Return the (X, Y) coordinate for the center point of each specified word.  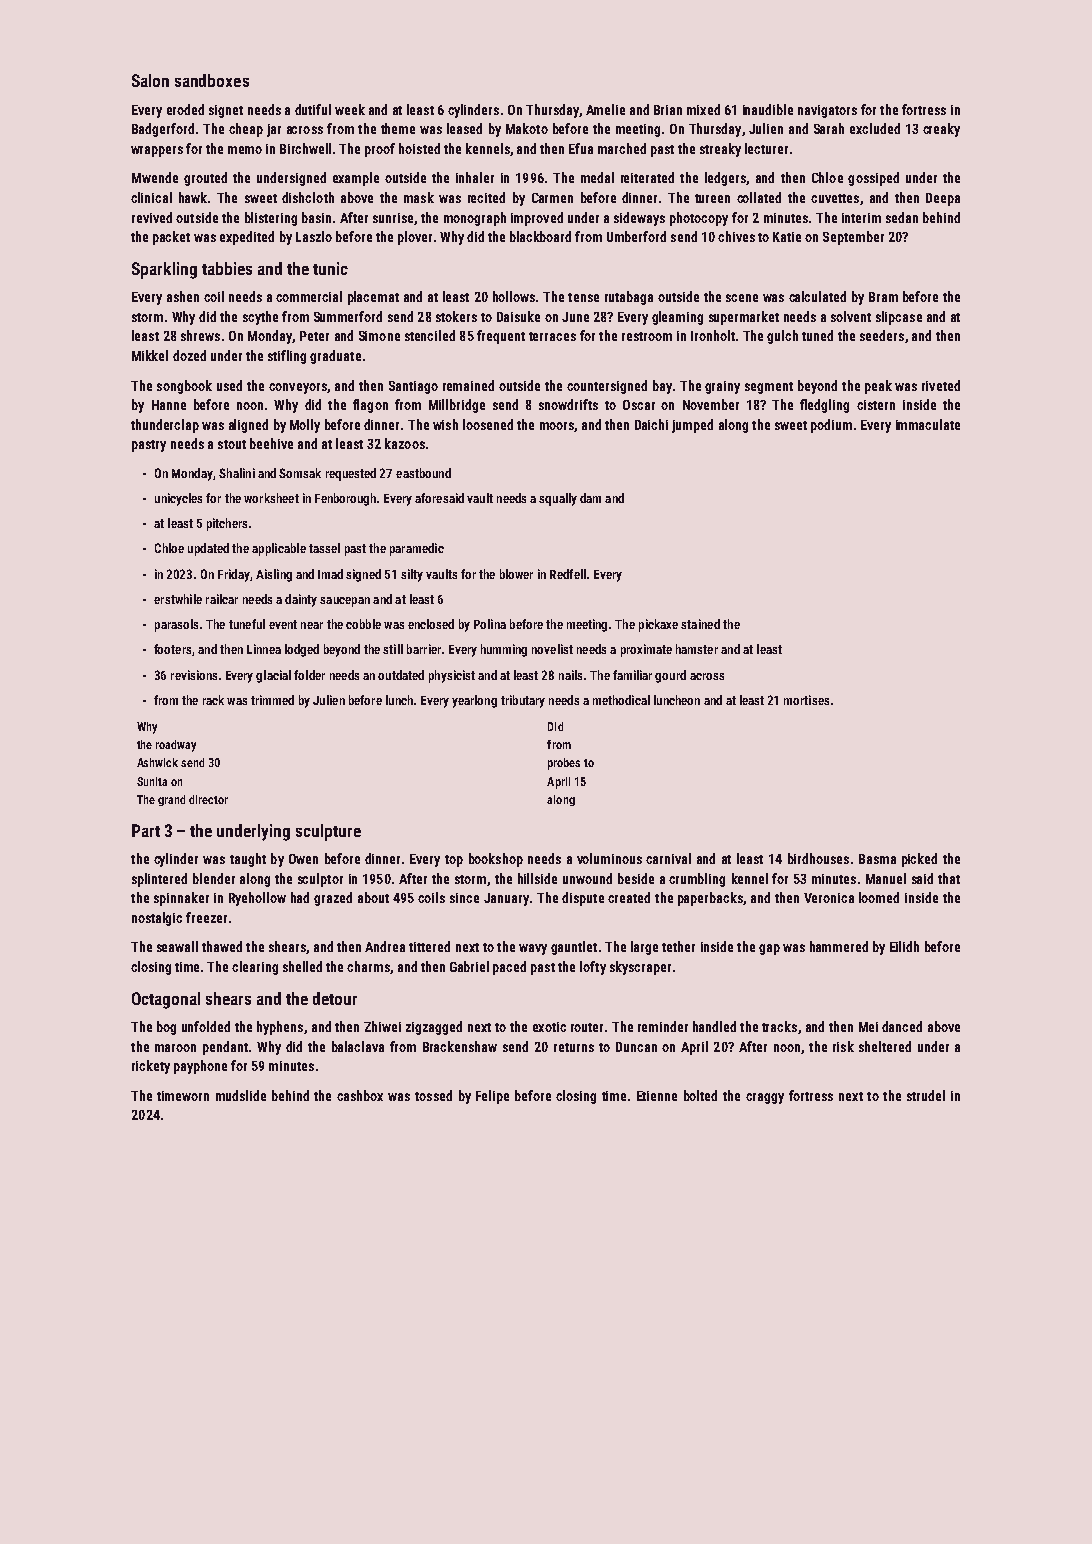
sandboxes (212, 80)
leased (464, 128)
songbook (184, 387)
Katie (787, 237)
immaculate (928, 424)
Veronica (829, 898)
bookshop (496, 860)
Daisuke (518, 316)
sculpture (328, 832)
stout (232, 444)
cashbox (360, 1095)
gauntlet (574, 948)
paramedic (417, 549)
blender (214, 878)
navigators (827, 111)
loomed (879, 897)
